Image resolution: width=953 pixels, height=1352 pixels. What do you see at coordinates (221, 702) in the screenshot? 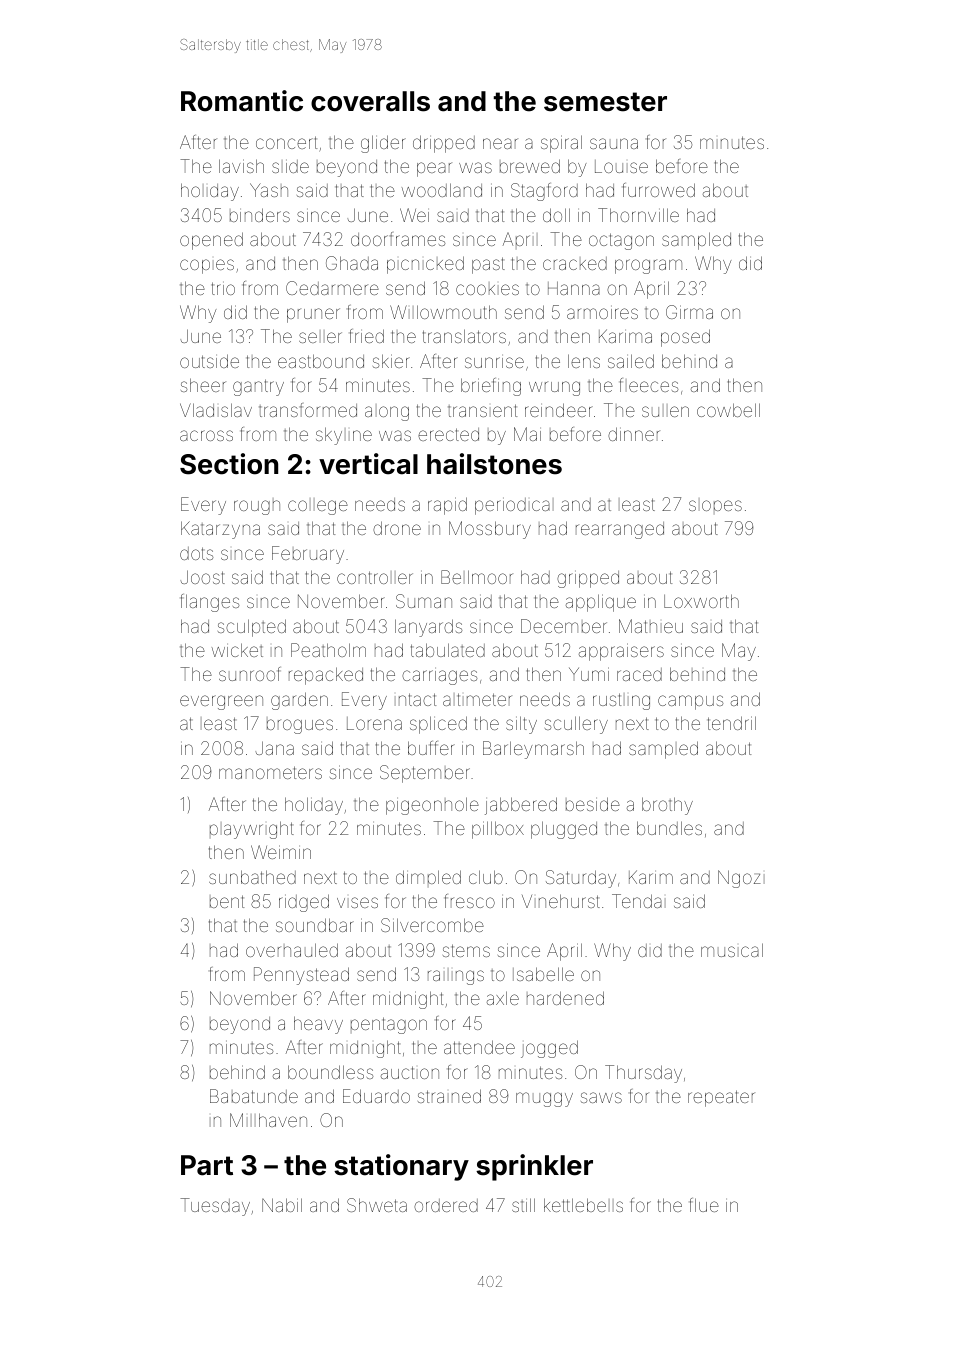
I see `evergreen` at bounding box center [221, 702].
